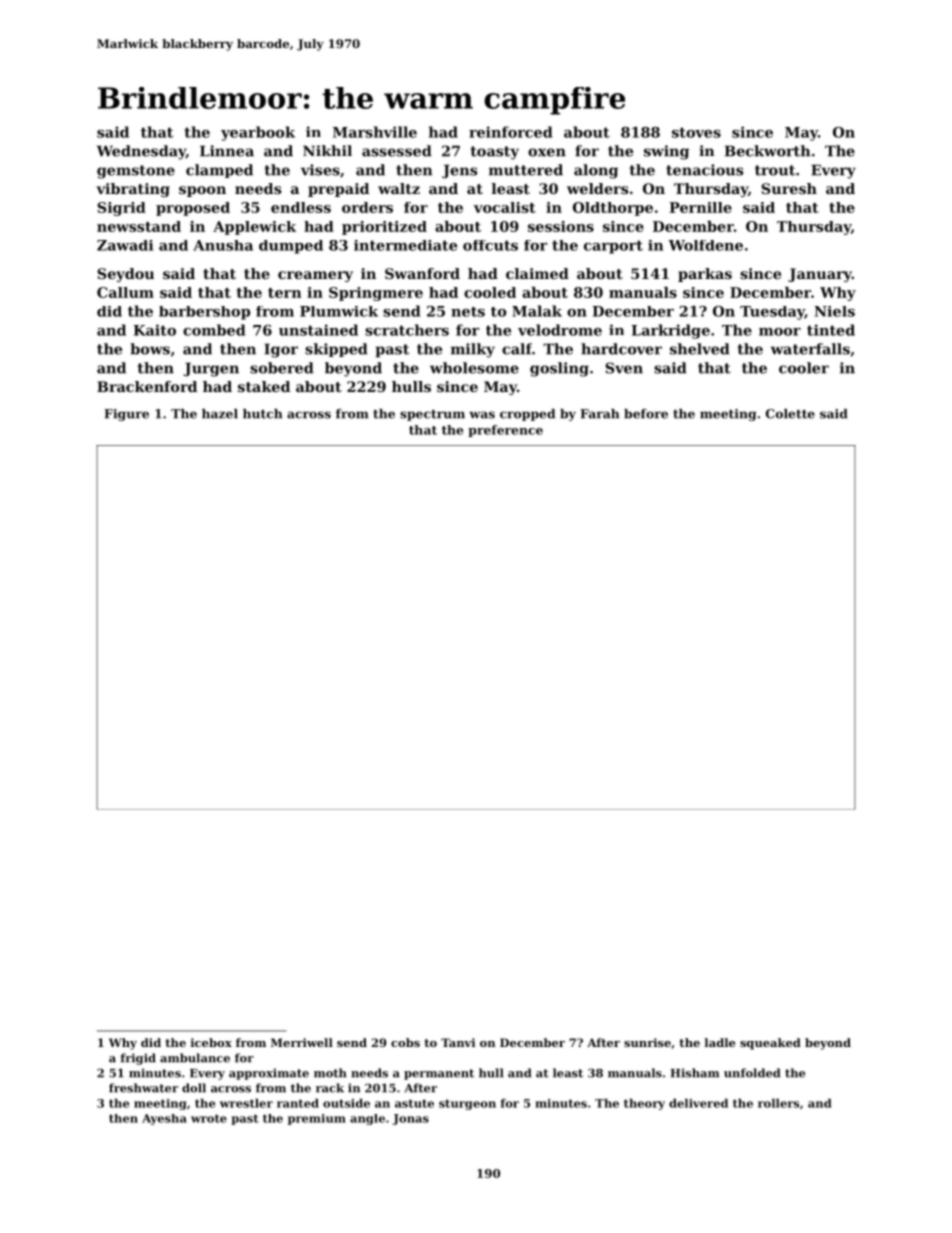 The height and width of the page is (1233, 952). Describe the element at coordinates (258, 133) in the page. I see `yearbook` at that location.
